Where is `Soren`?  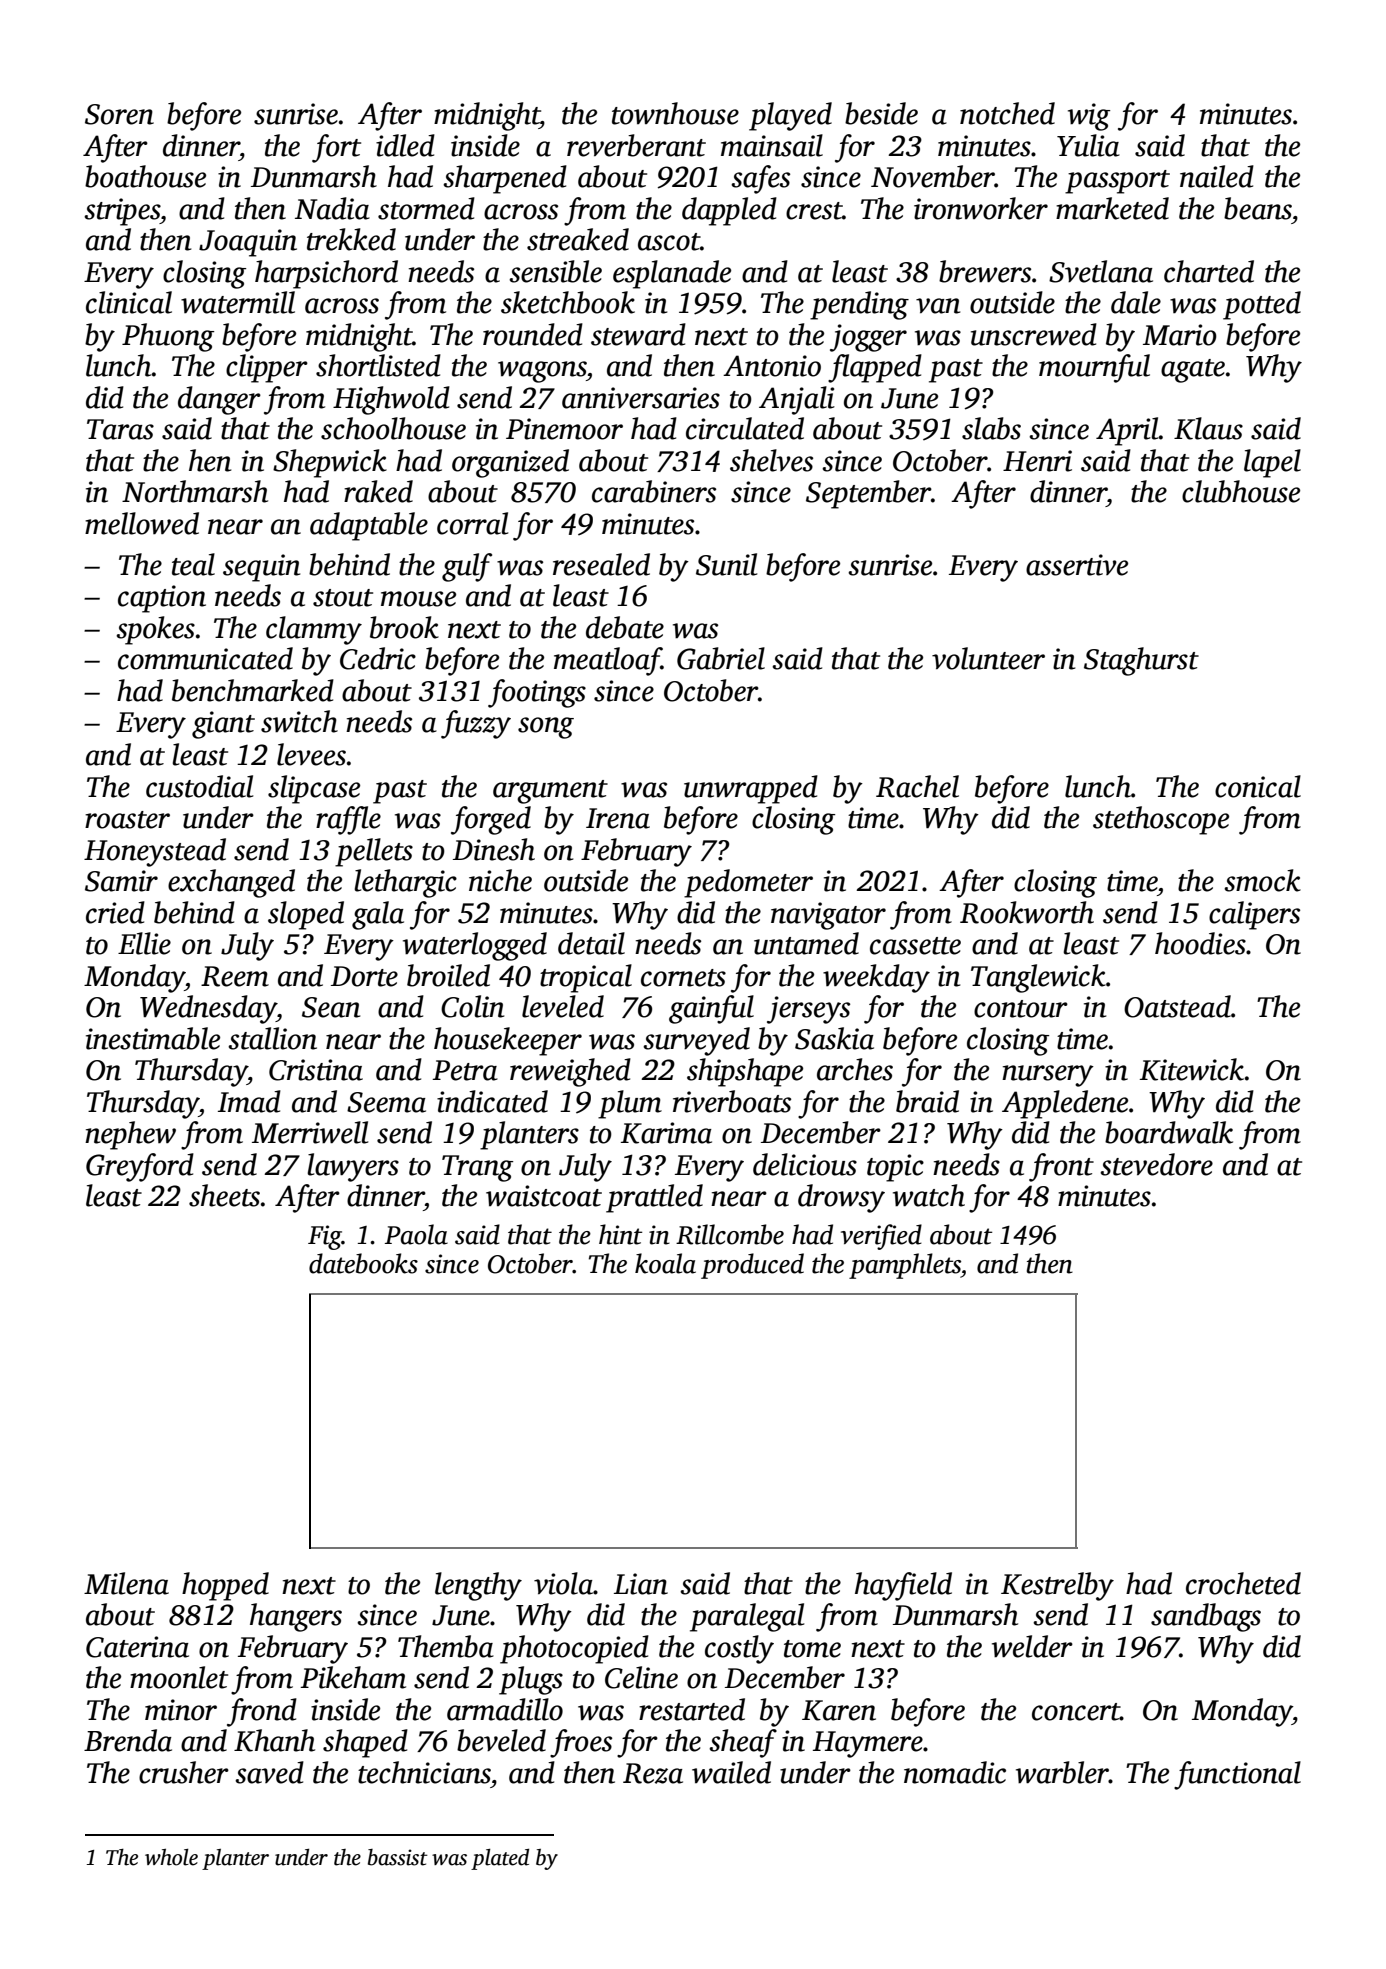 Soren is located at coordinates (119, 114).
